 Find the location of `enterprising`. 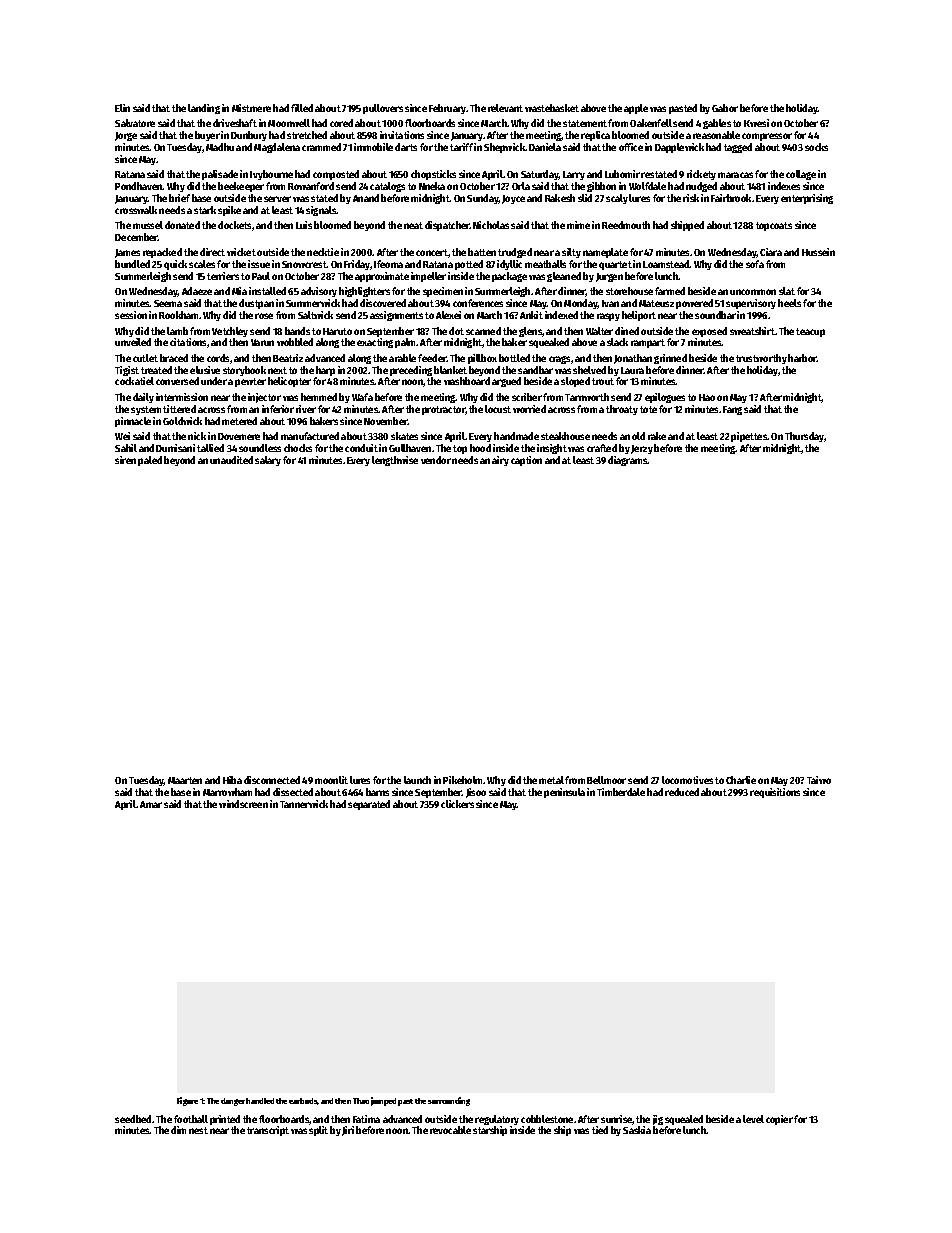

enterprising is located at coordinates (807, 199).
